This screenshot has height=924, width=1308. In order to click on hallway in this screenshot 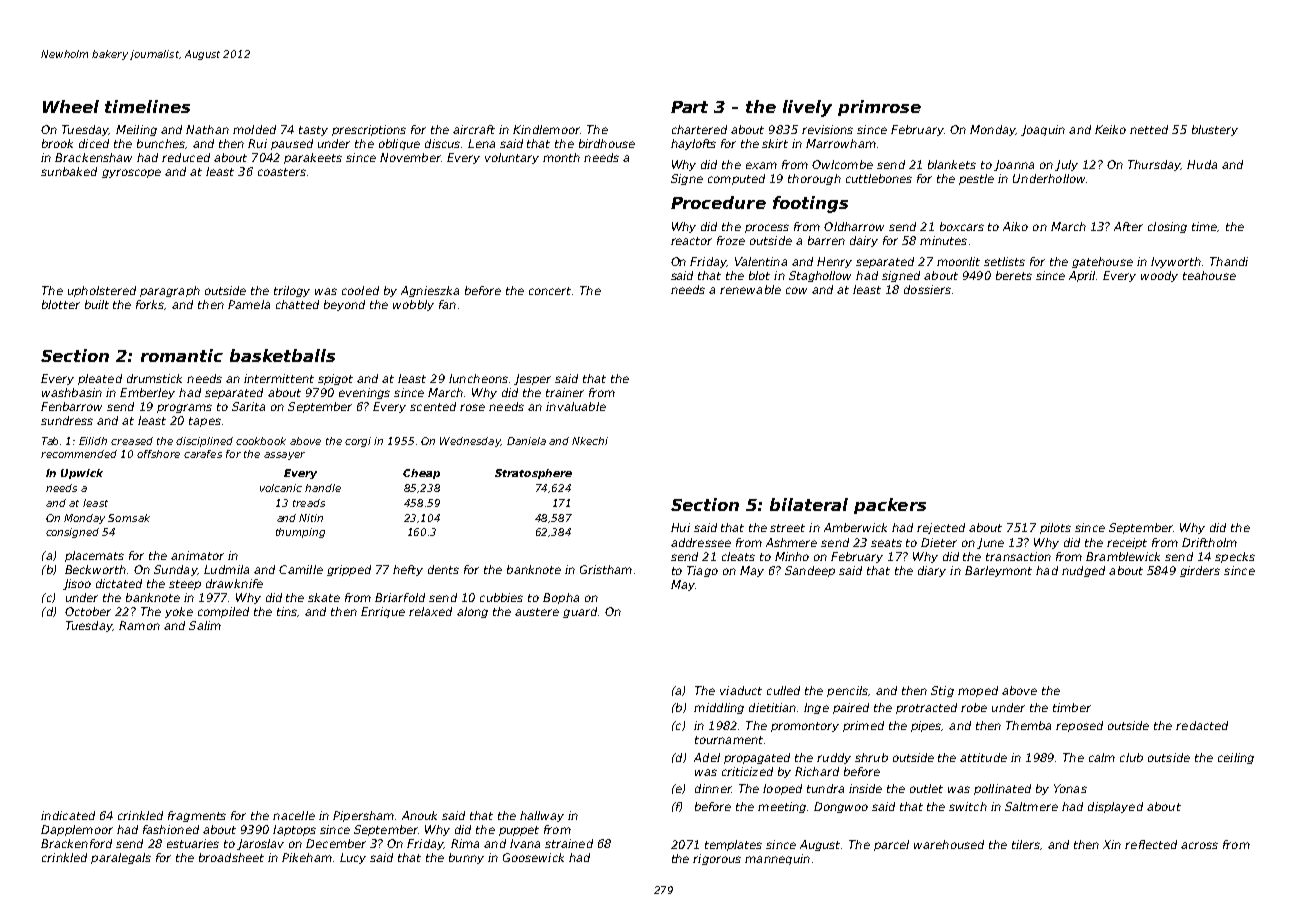, I will do `click(542, 816)`.
